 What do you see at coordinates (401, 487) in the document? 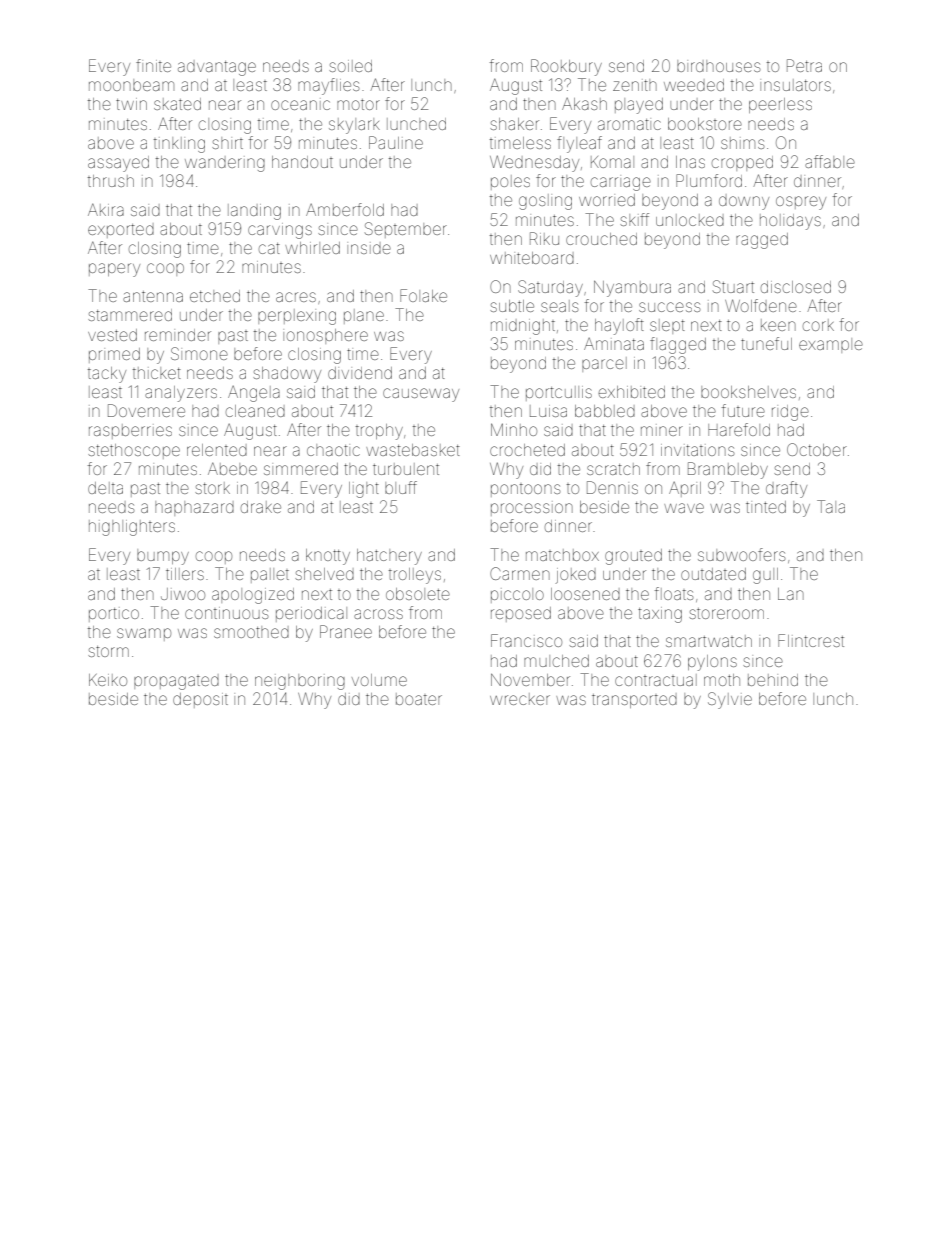
I see `bluff` at bounding box center [401, 487].
